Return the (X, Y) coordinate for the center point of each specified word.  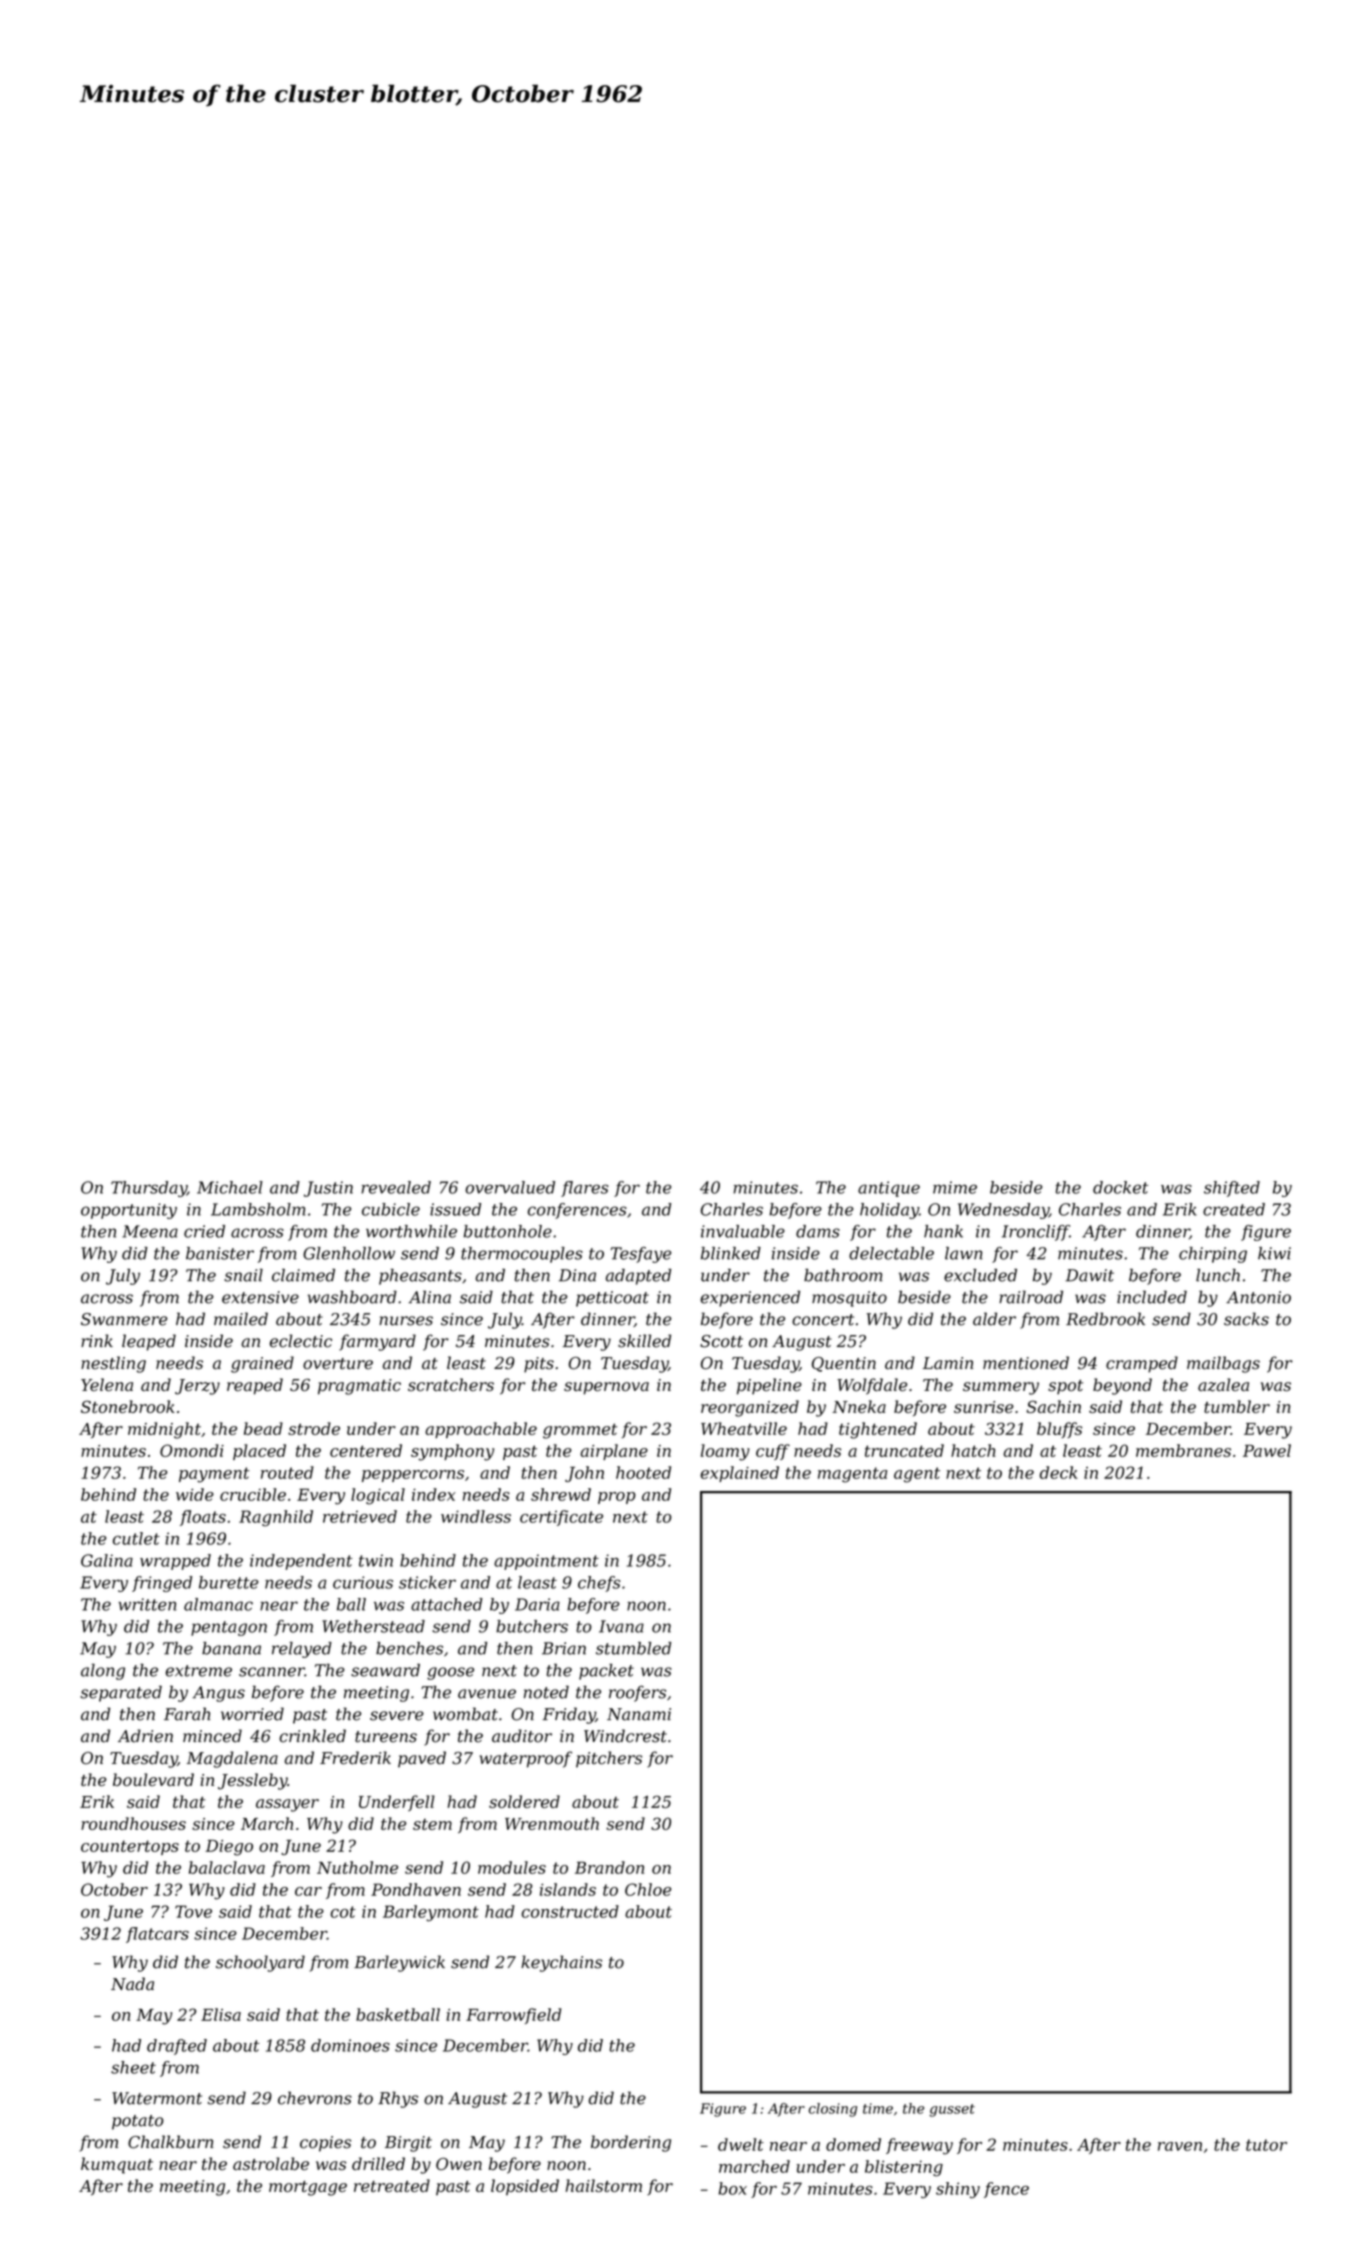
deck (1059, 1472)
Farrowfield (513, 2016)
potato (138, 2122)
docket (1120, 1187)
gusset (952, 2110)
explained (739, 1474)
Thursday (149, 1189)
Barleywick (399, 1963)
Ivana (621, 1626)
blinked (731, 1253)
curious (363, 1582)
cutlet (136, 1538)
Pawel (1267, 1450)
